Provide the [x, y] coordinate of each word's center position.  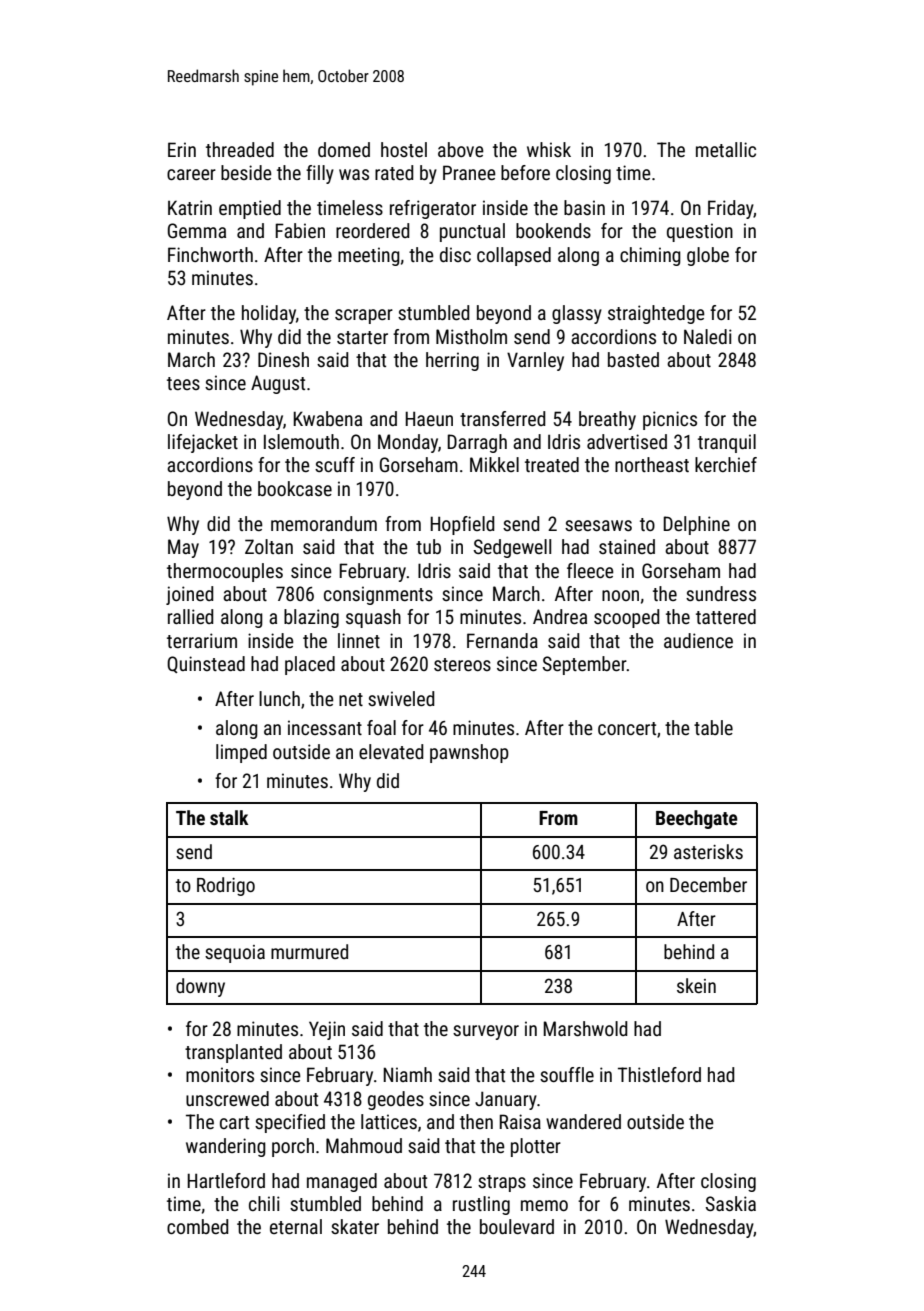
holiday [269, 314]
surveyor [486, 1032]
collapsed [514, 256]
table [713, 727]
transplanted [233, 1053]
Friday [731, 209]
